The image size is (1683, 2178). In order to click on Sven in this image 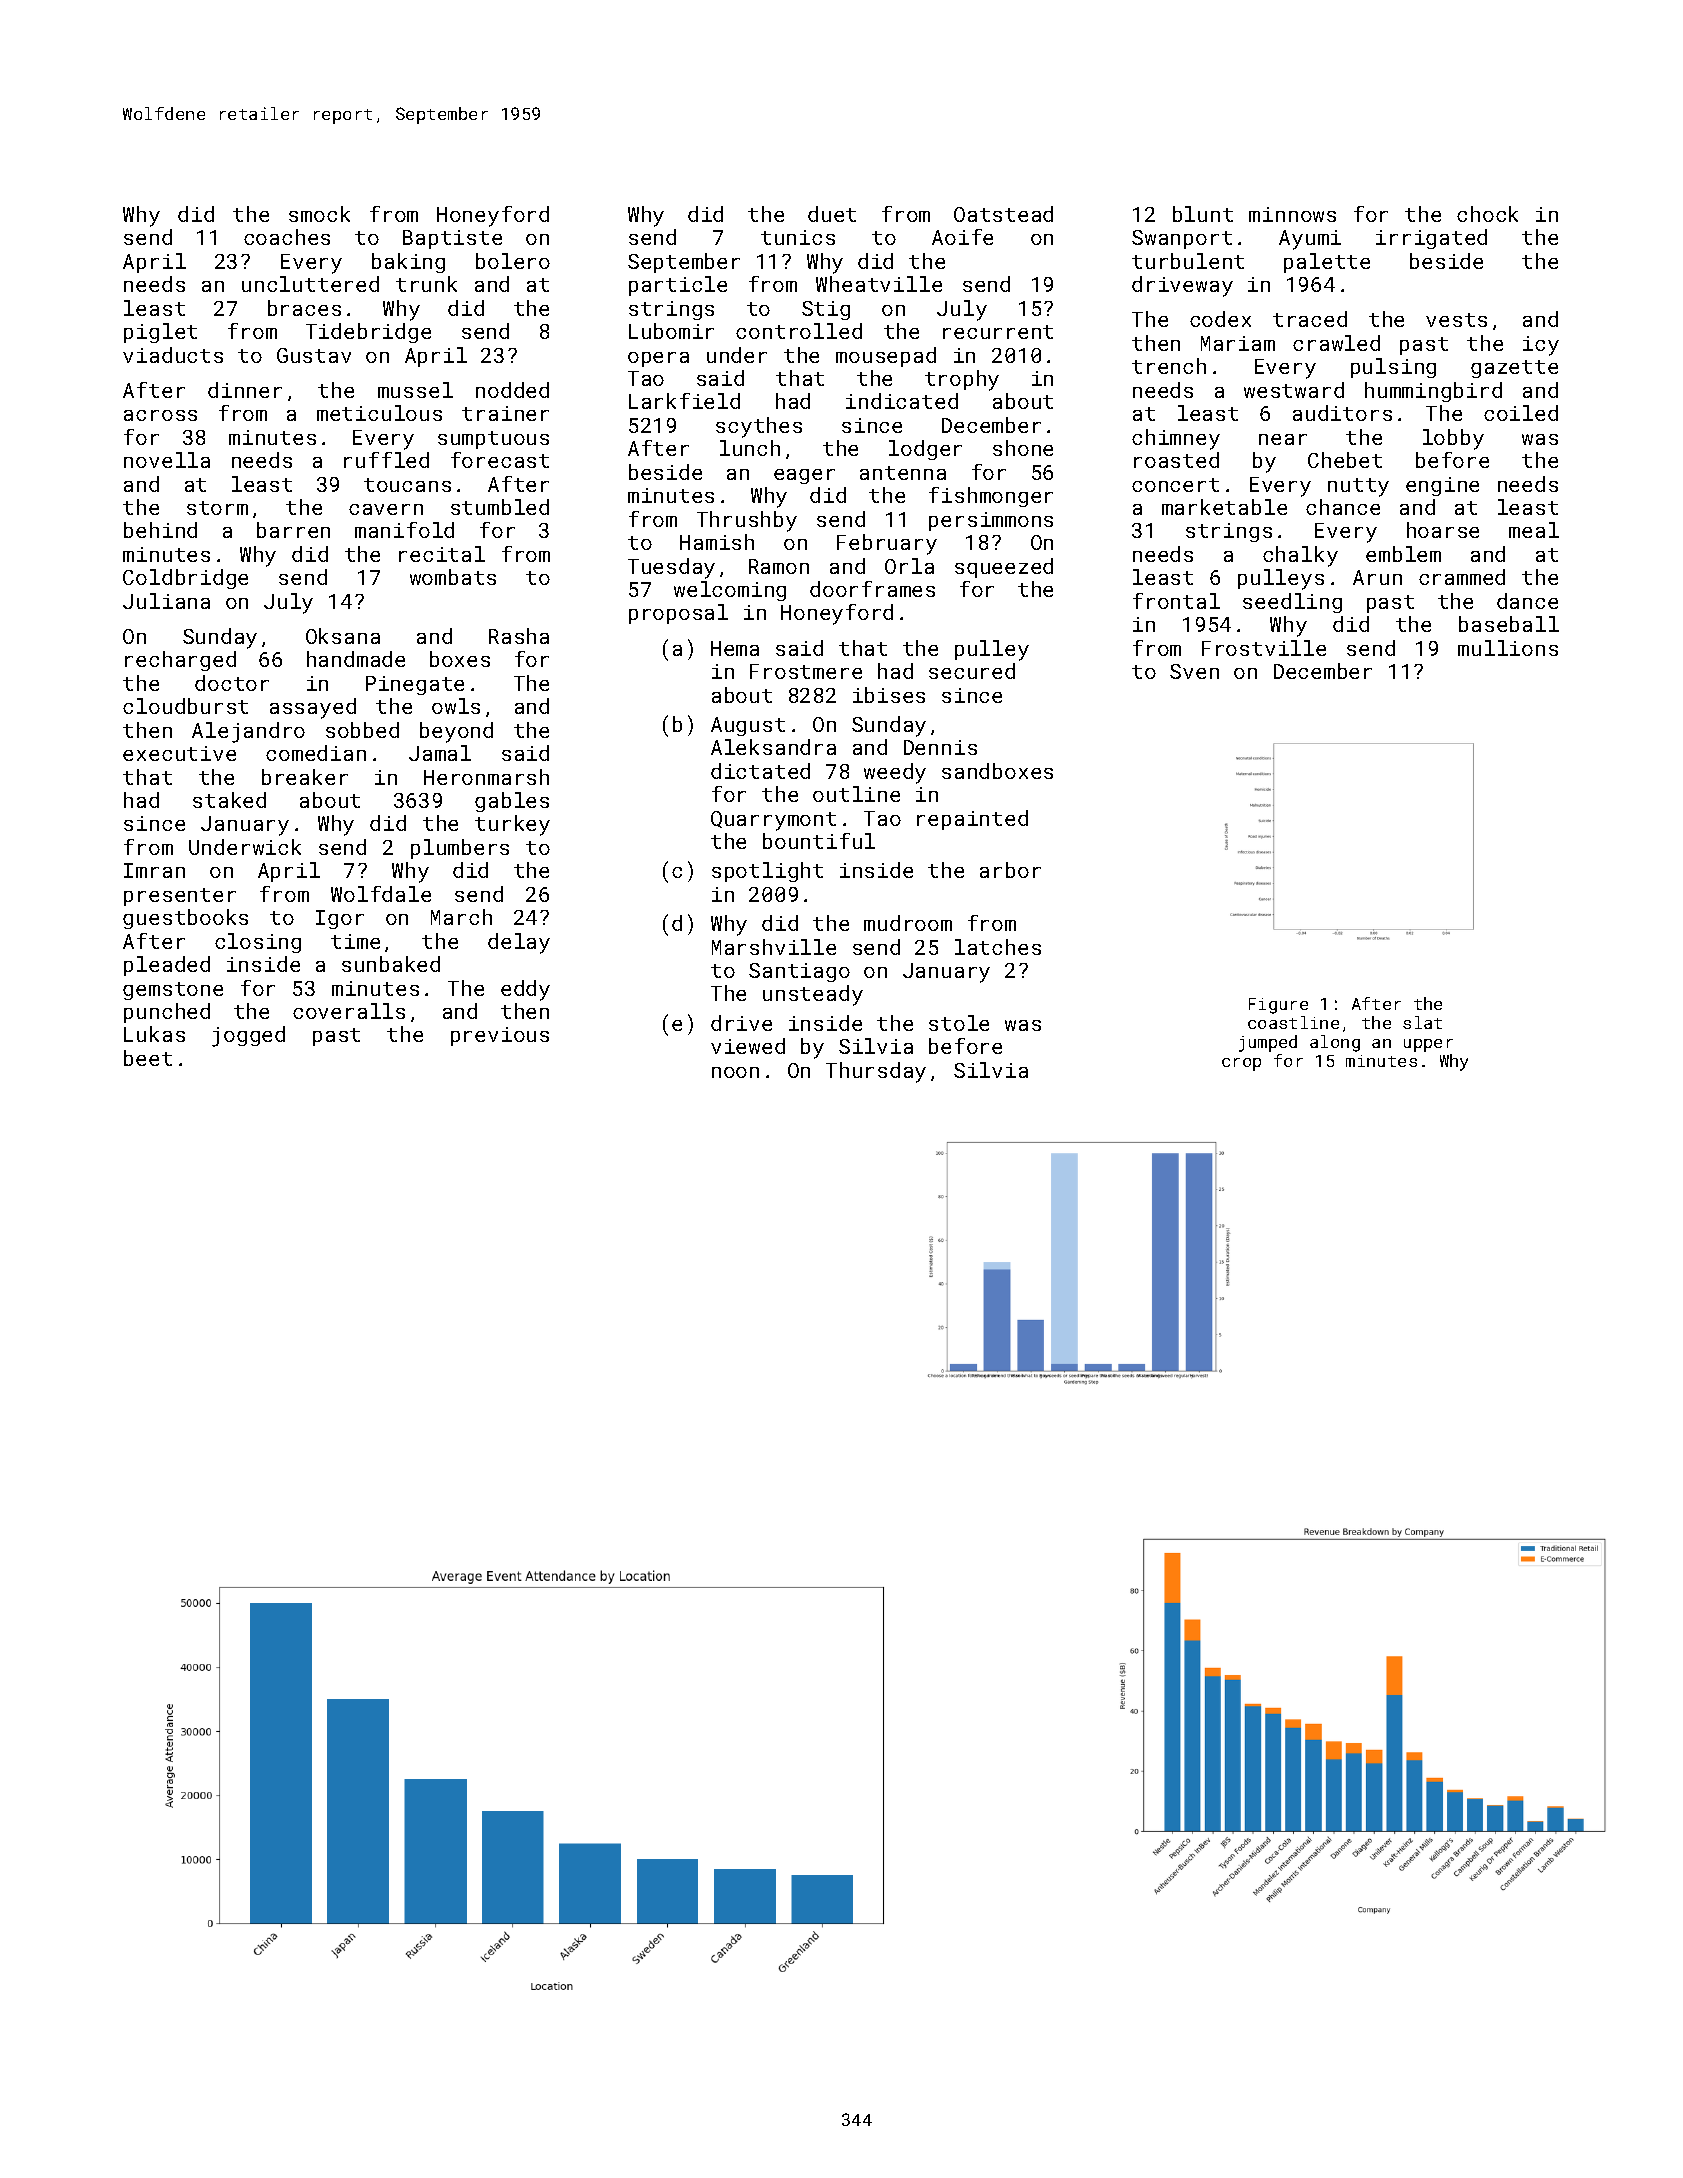, I will do `click(1194, 671)`.
